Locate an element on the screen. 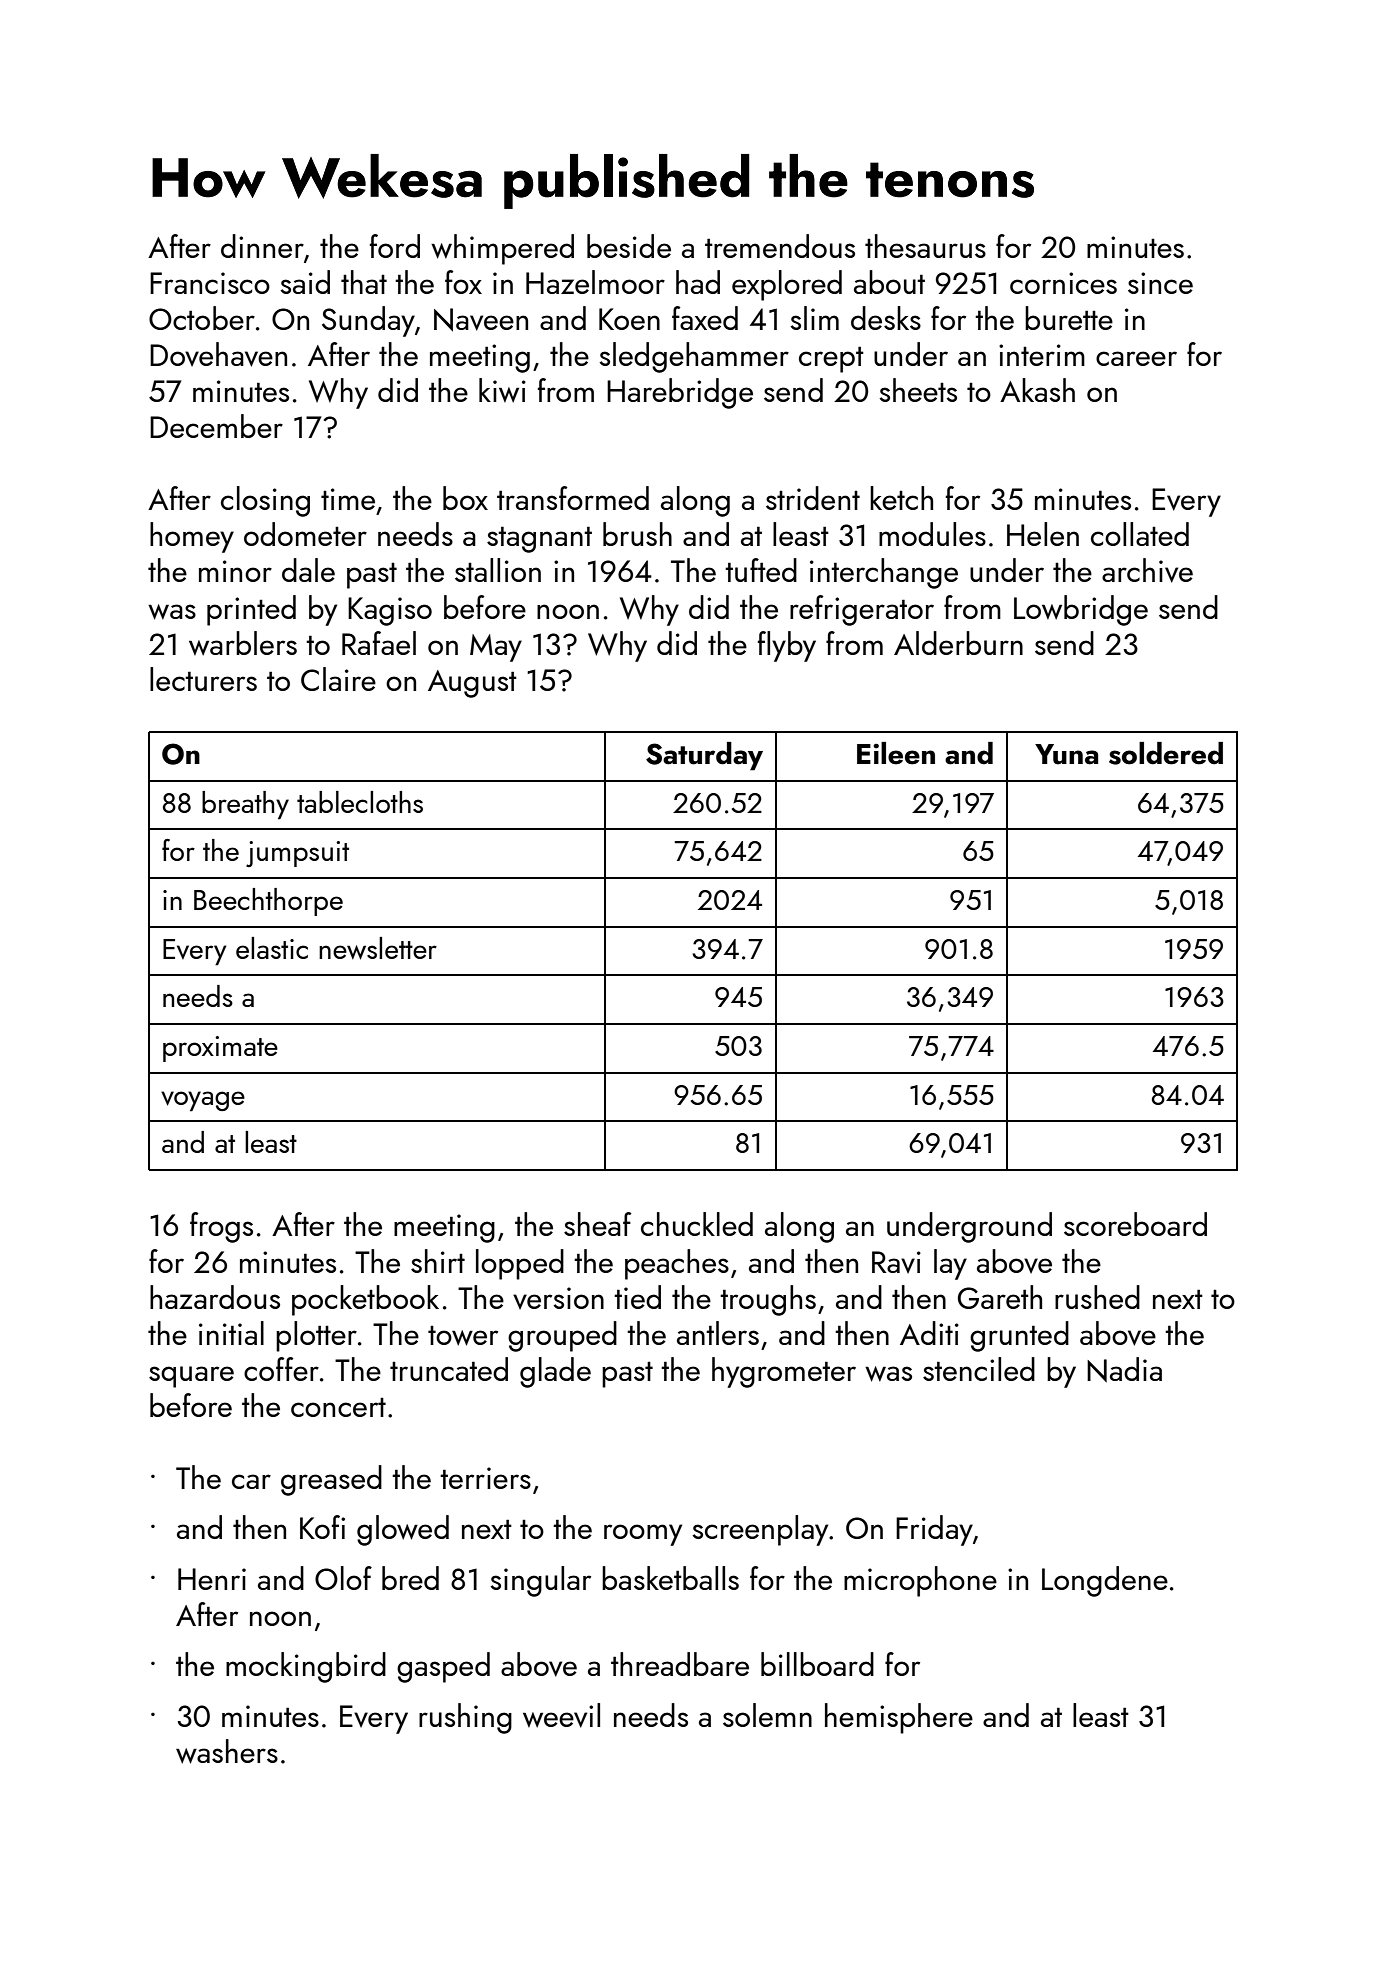 Image resolution: width=1386 pixels, height=1969 pixels. Dovehaven is located at coordinates (218, 354).
